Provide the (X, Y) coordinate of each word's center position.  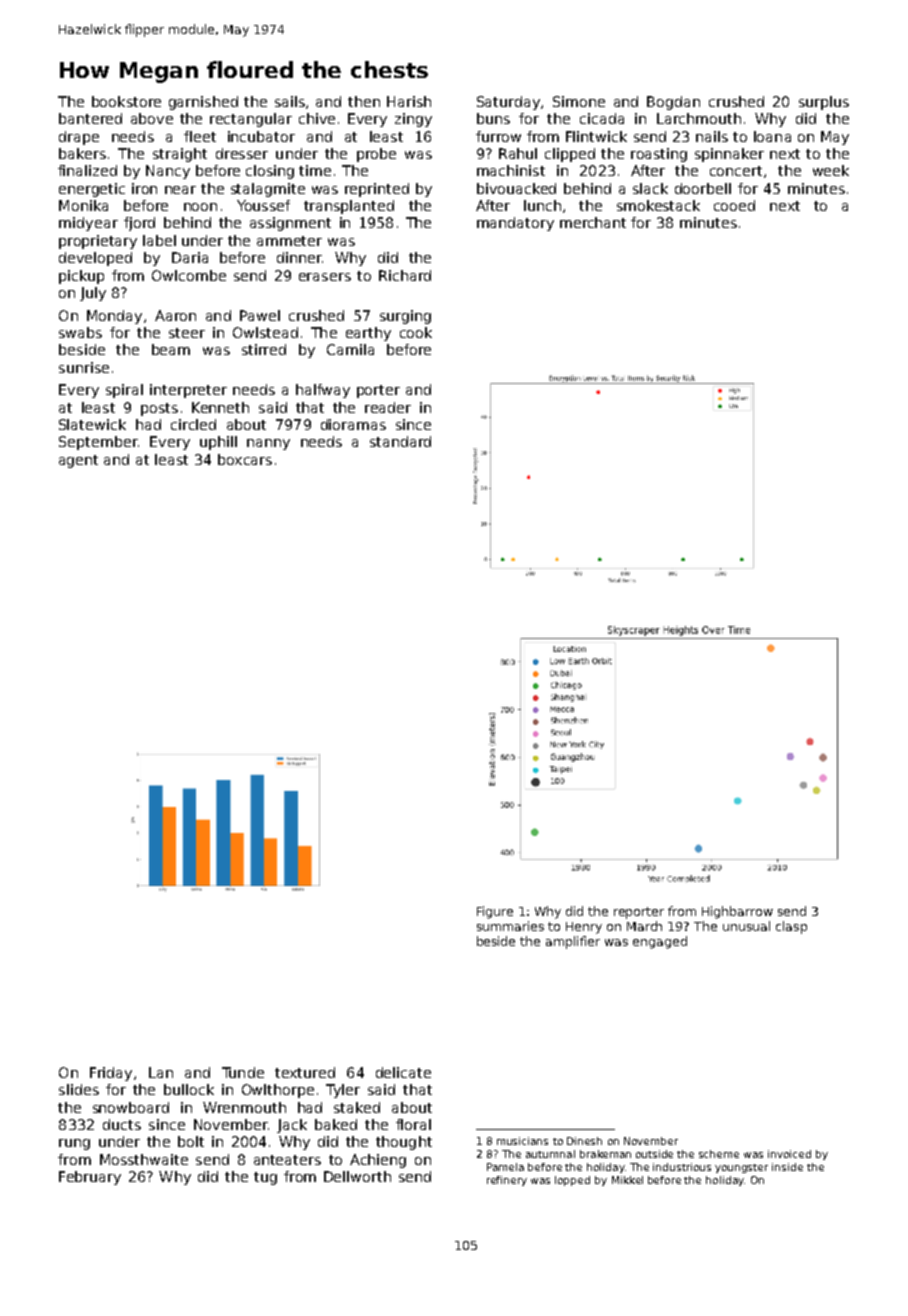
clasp (791, 927)
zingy (413, 120)
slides (79, 1089)
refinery (507, 1181)
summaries (510, 926)
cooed (734, 205)
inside (787, 1167)
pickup (81, 277)
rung (74, 1144)
